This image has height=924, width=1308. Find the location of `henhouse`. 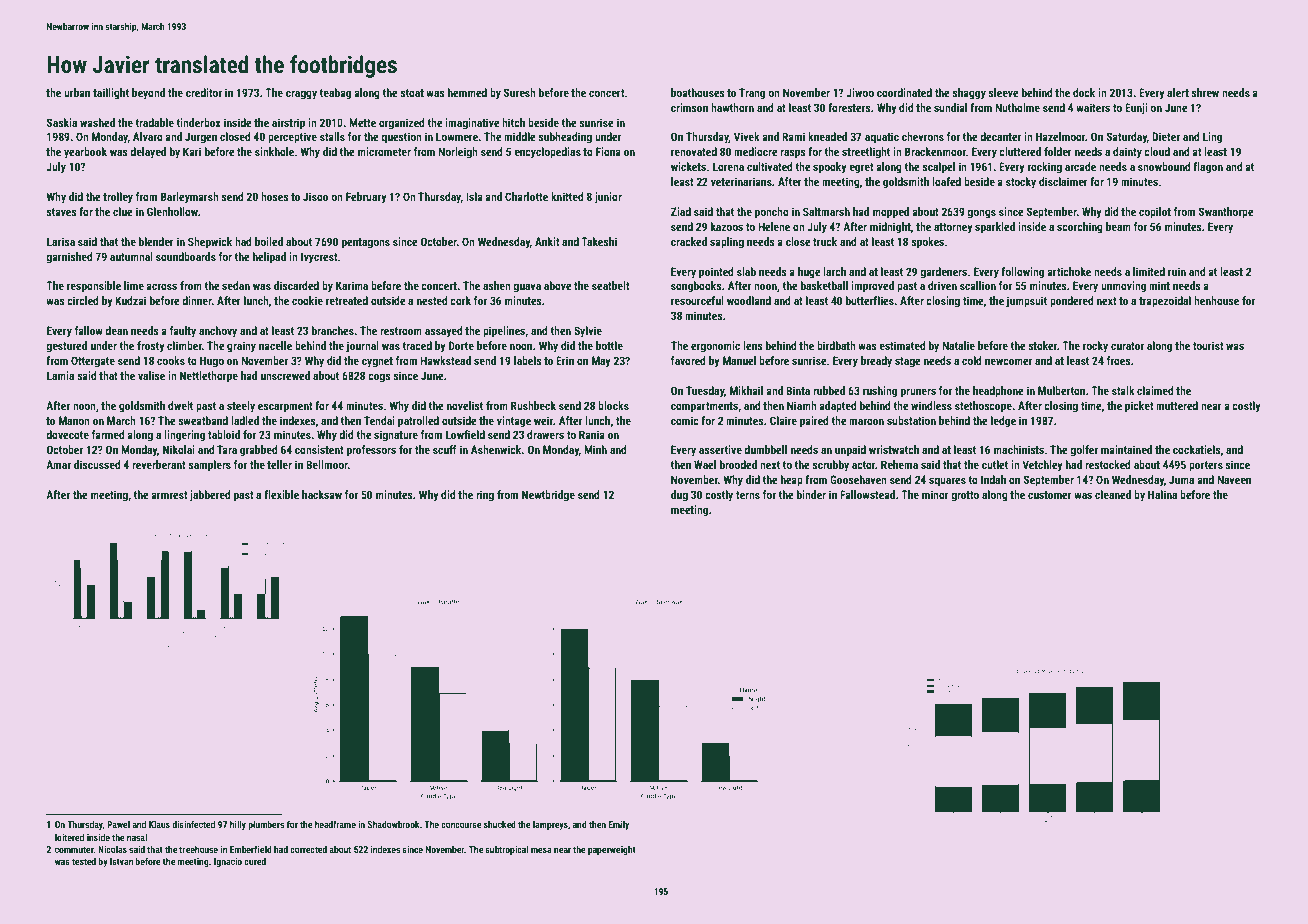

henhouse is located at coordinates (1216, 300).
